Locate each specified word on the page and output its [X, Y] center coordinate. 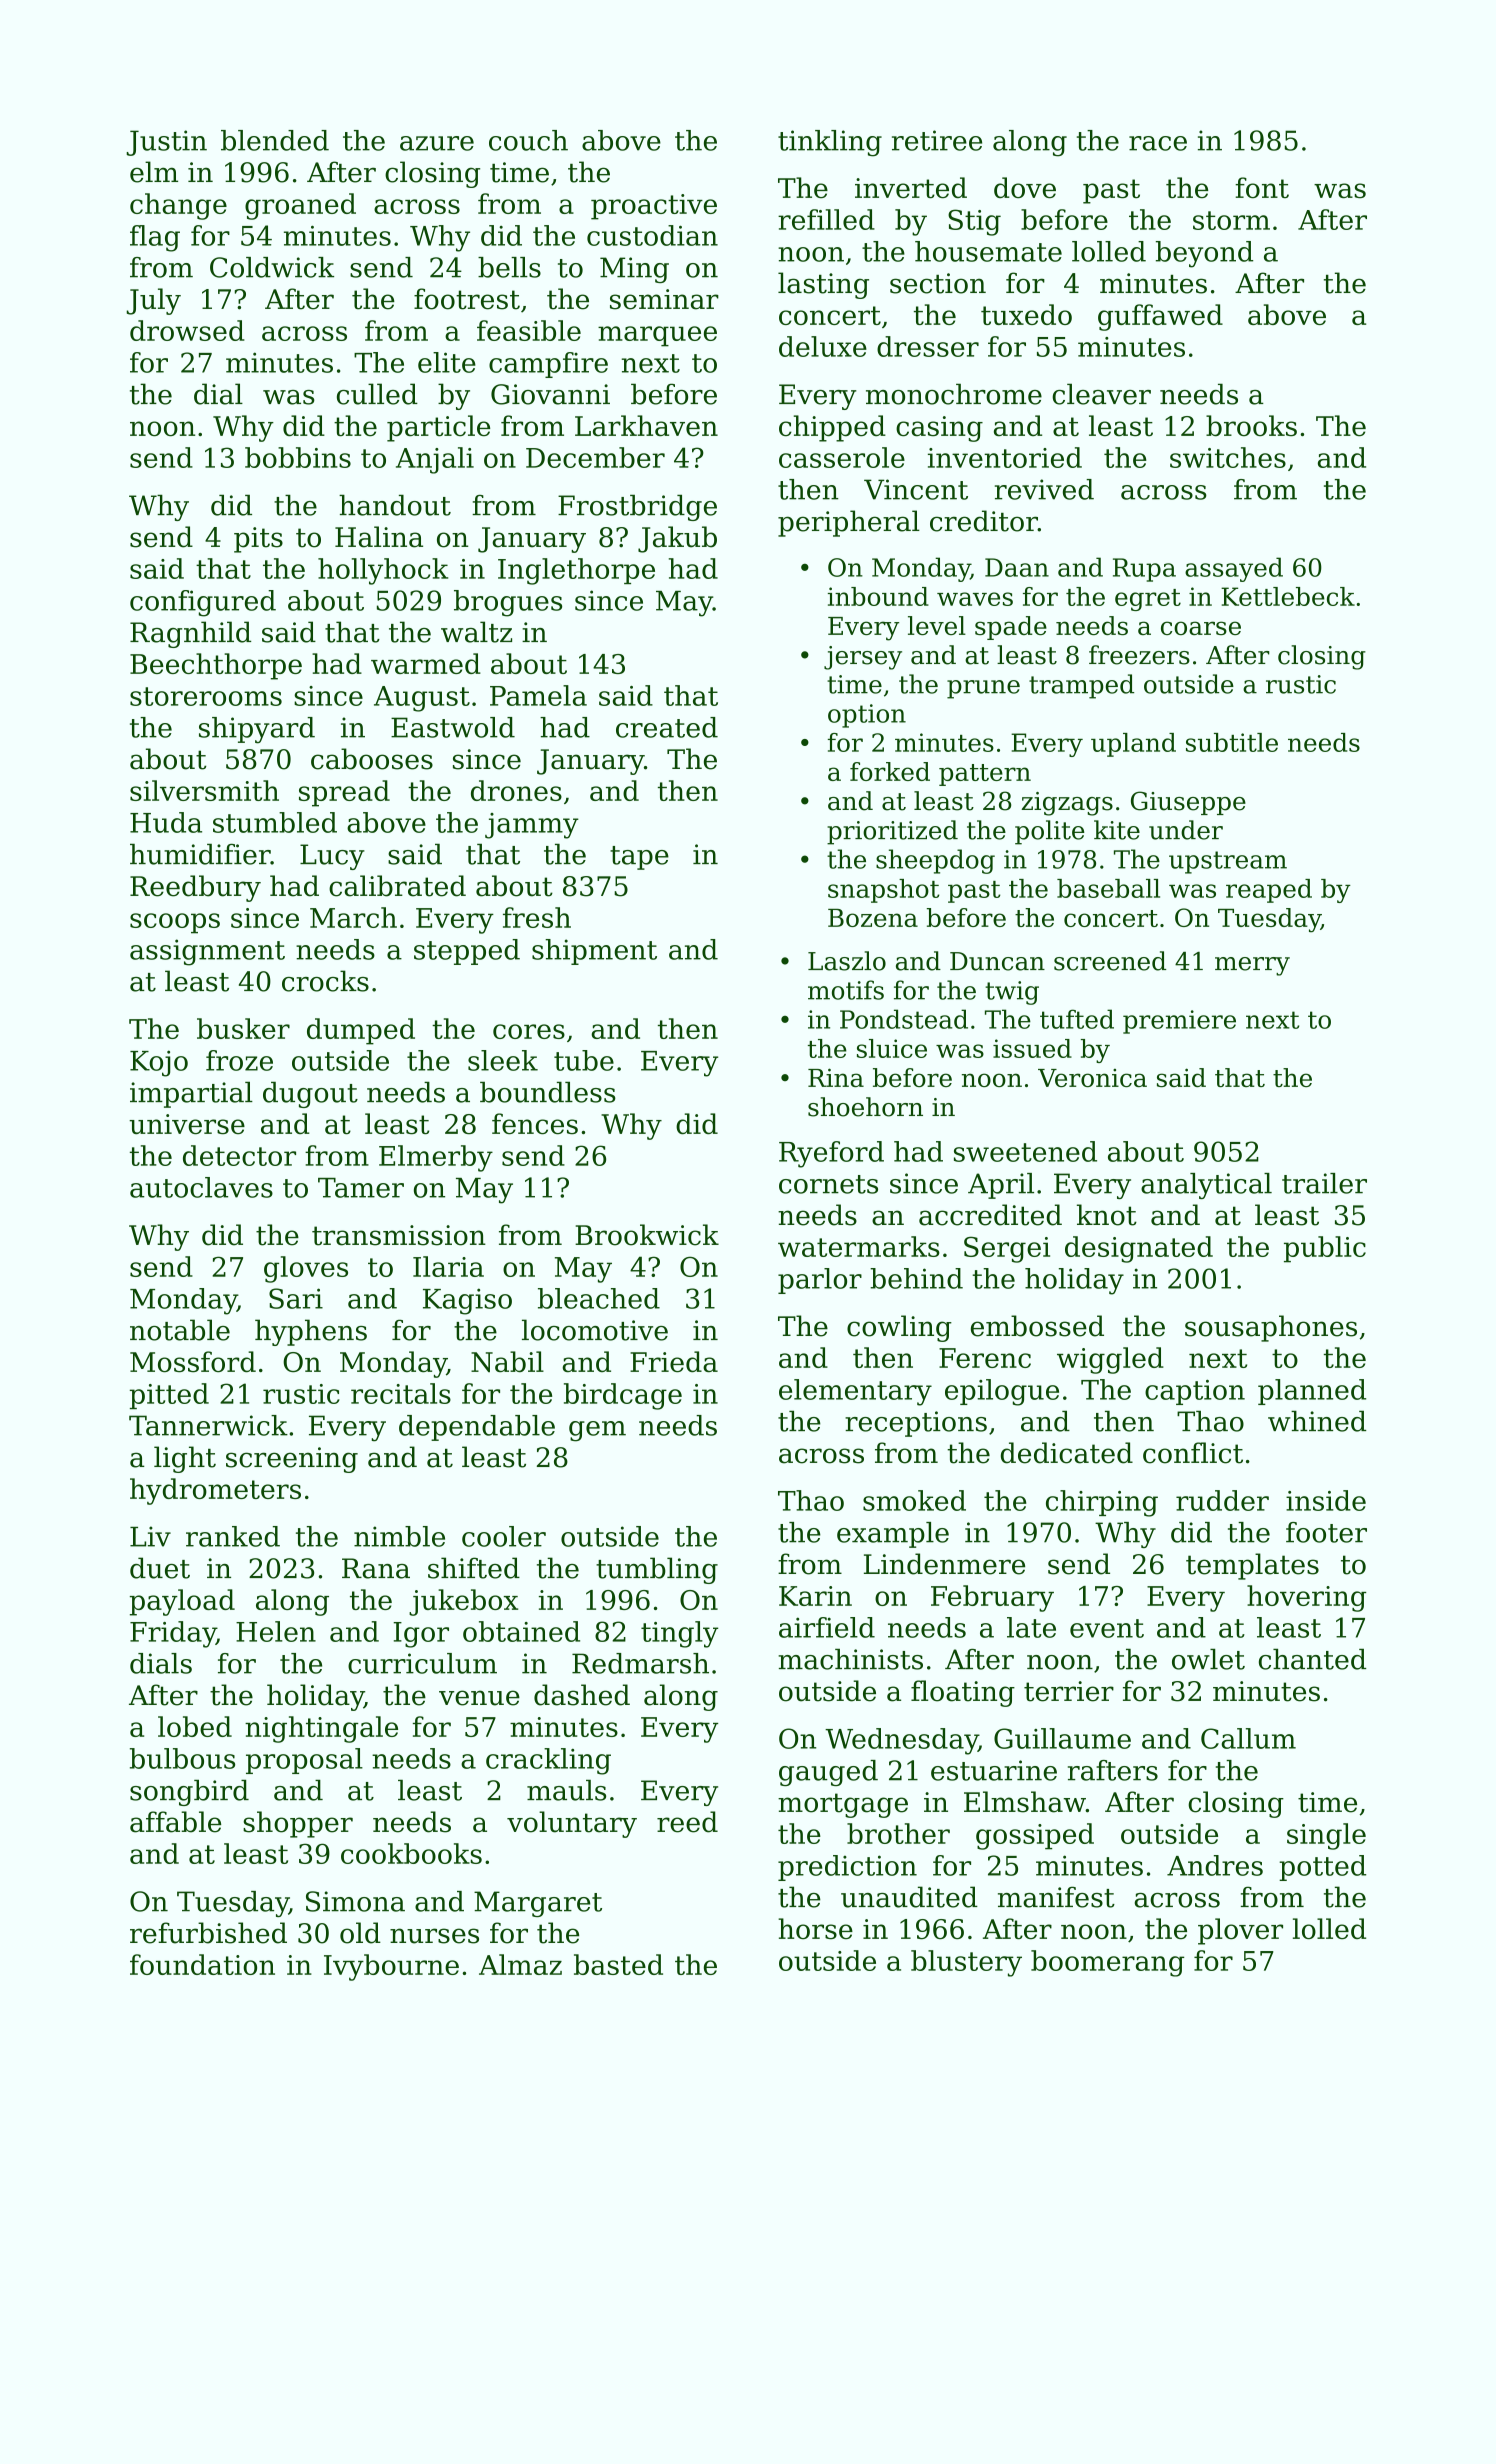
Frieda [674, 1361]
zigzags [1067, 804]
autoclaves [201, 1187]
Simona [355, 1901]
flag [155, 238]
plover [1240, 1931]
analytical [1206, 1186]
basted [618, 1964]
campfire [548, 365]
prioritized [892, 832]
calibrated [397, 886]
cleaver [1101, 394]
